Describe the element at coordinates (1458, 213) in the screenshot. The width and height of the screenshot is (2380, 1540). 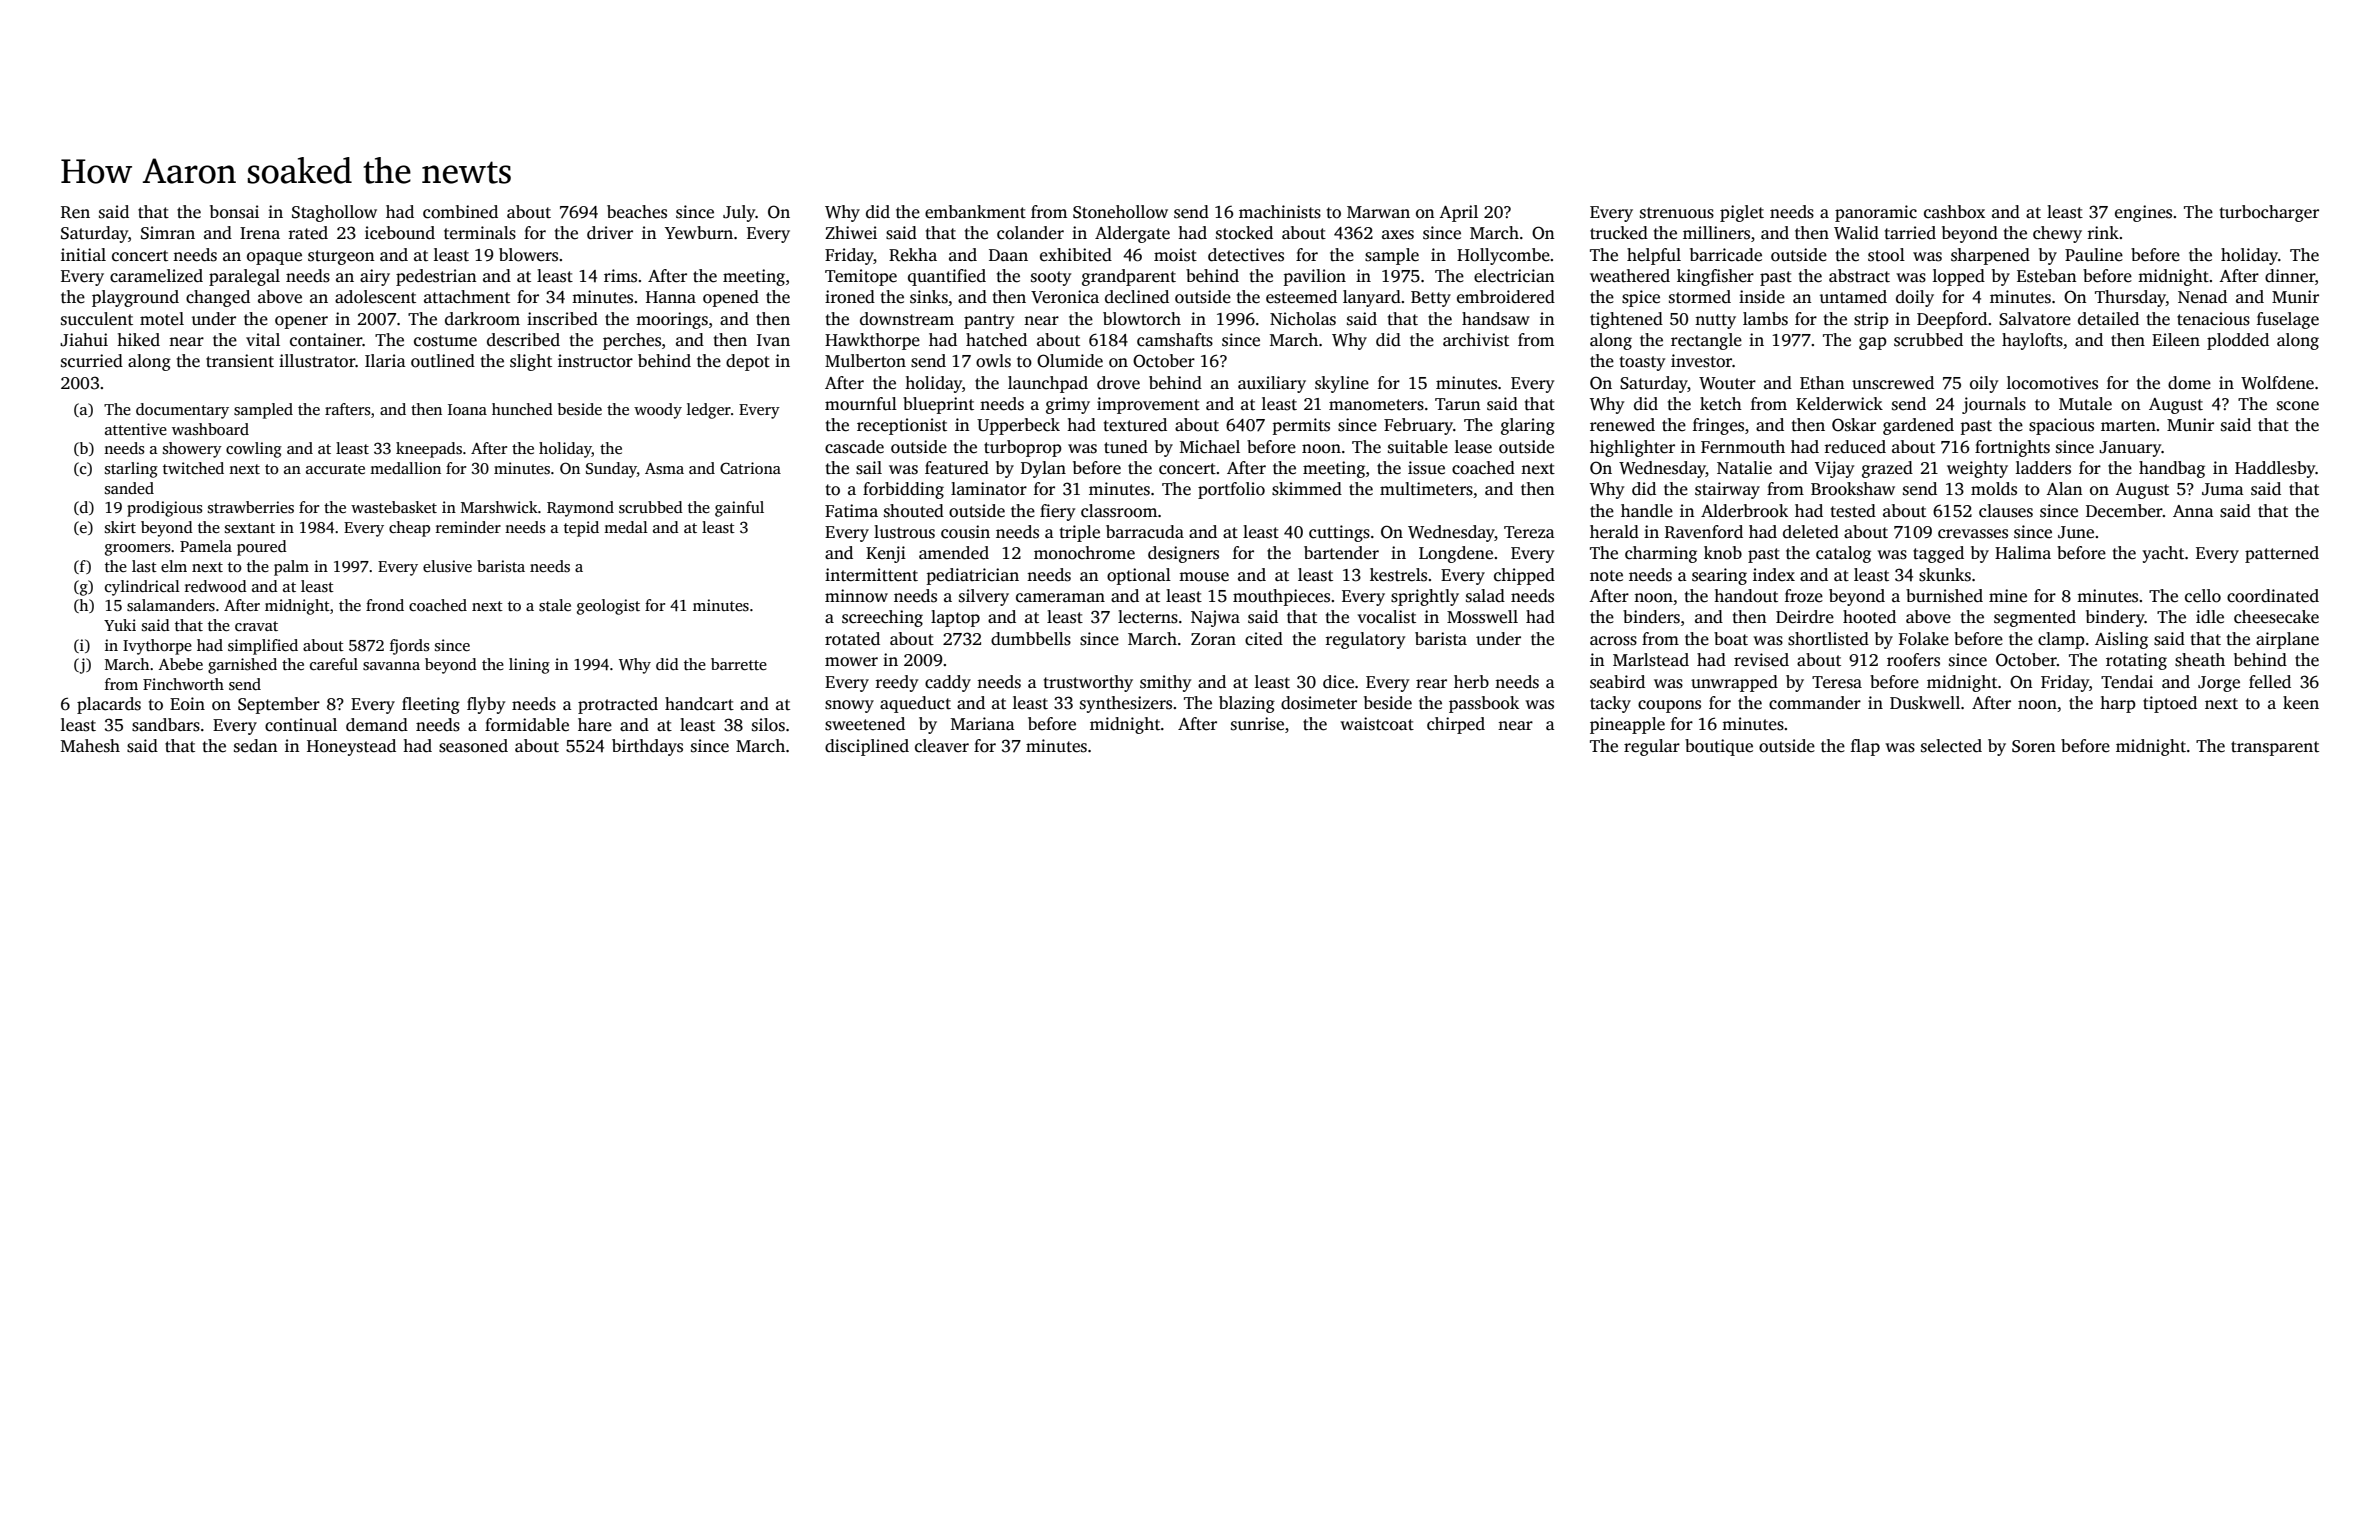
I see `April` at that location.
